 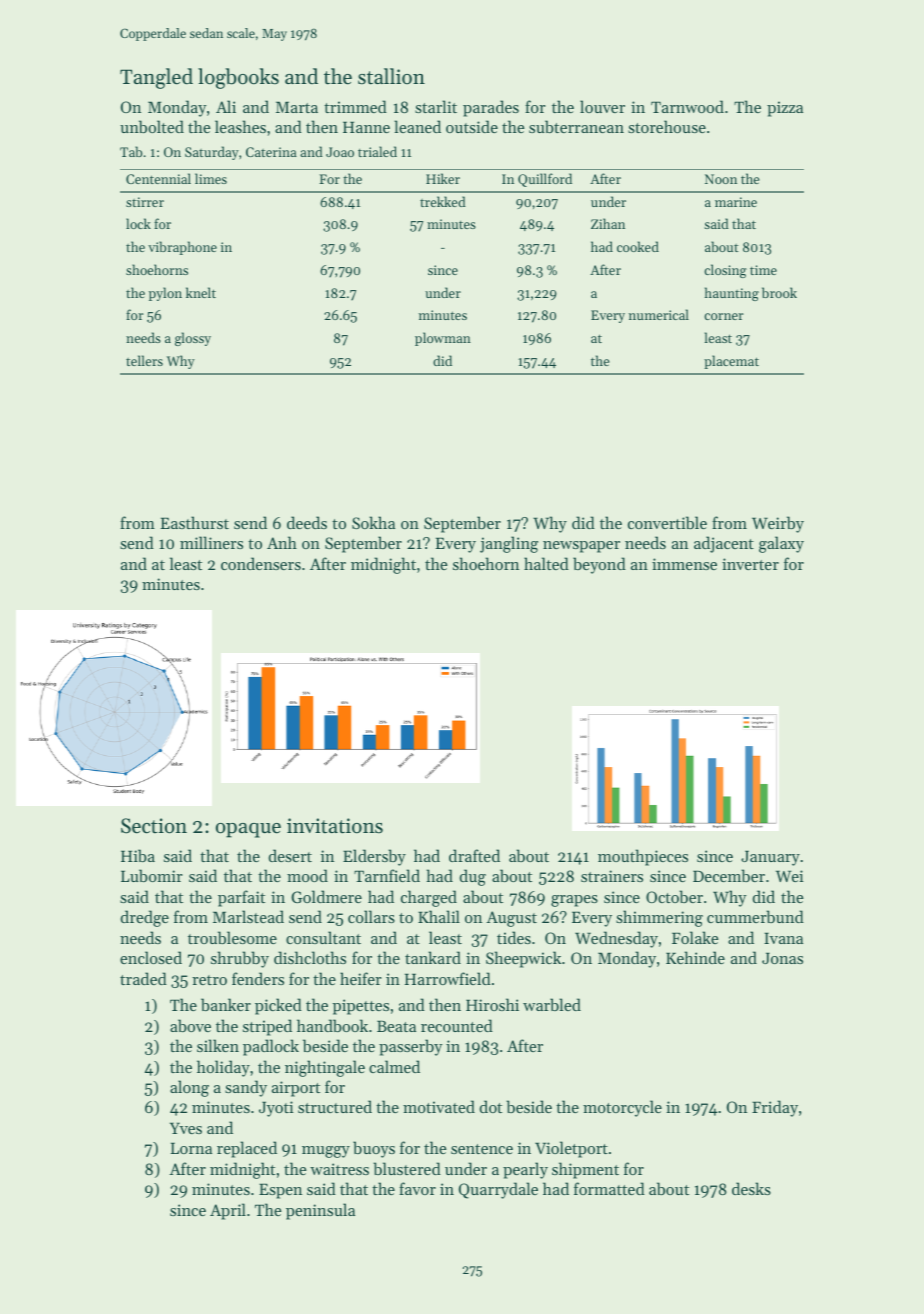 I want to click on Sokha, so click(x=373, y=522).
